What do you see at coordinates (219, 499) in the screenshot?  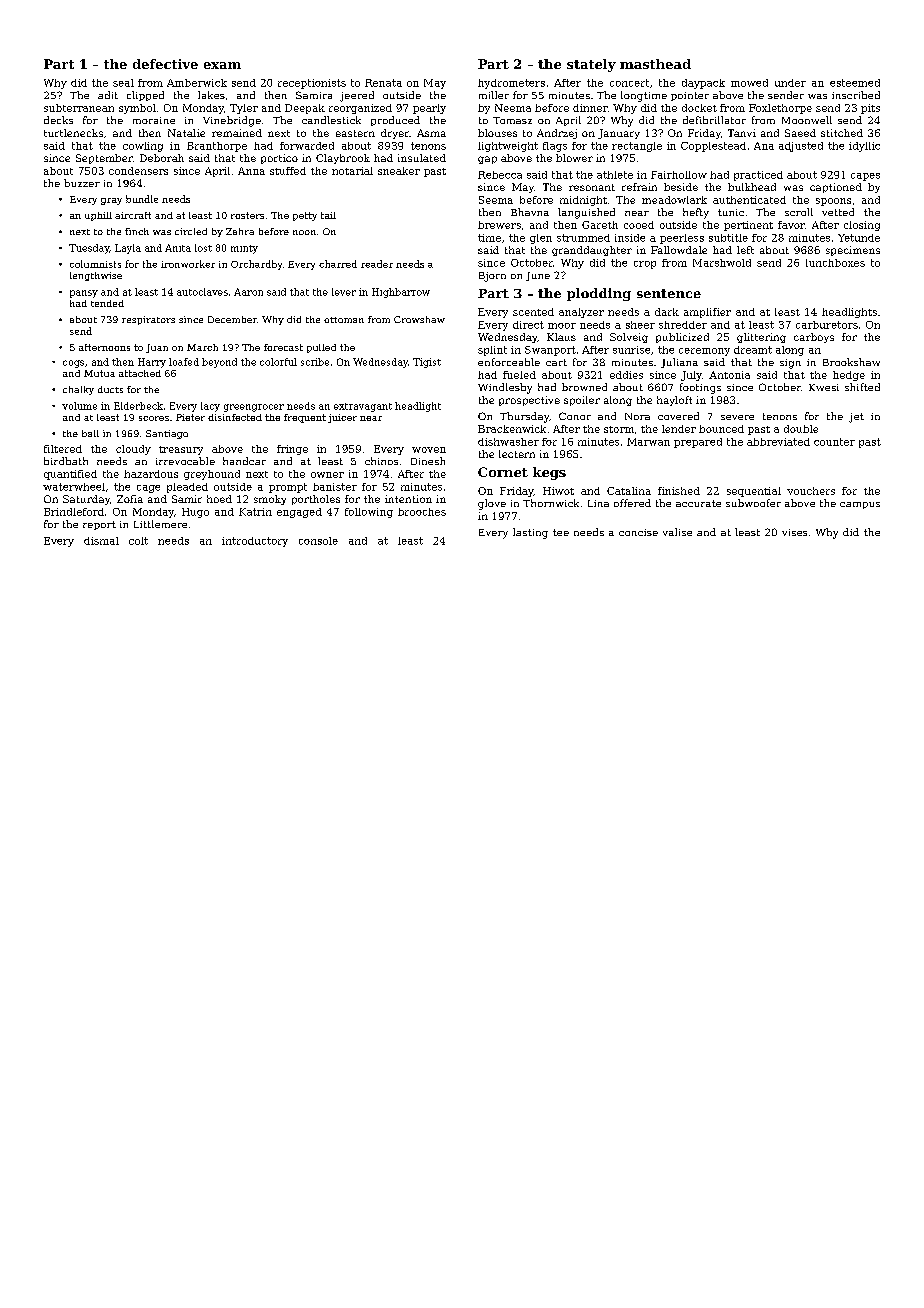 I see `hoed` at bounding box center [219, 499].
